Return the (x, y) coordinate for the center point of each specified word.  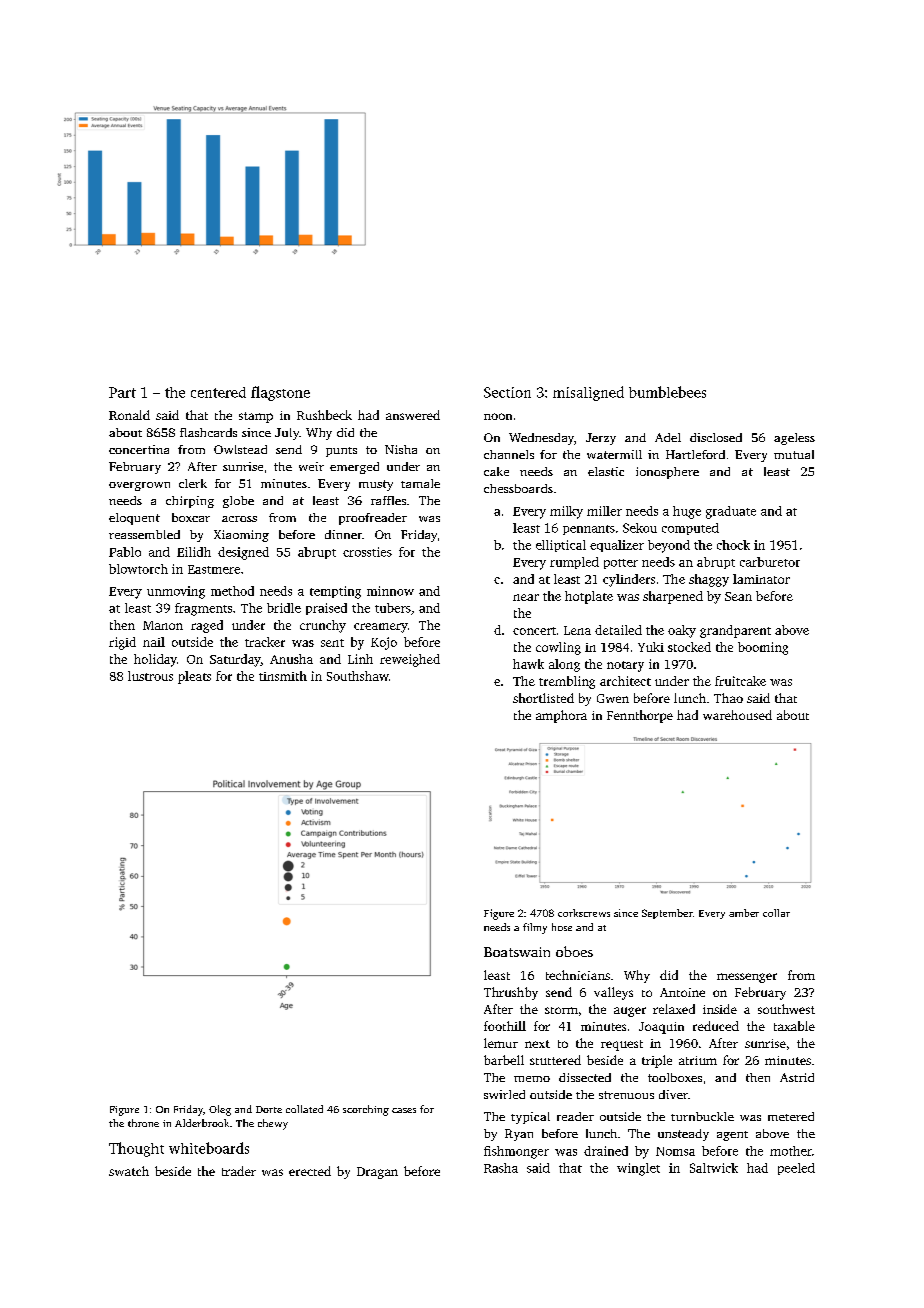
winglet (638, 1169)
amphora (561, 716)
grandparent (735, 631)
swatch (129, 1171)
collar (776, 913)
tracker (265, 642)
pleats (194, 677)
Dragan (377, 1173)
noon (498, 416)
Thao (728, 698)
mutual (794, 454)
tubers (393, 608)
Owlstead (240, 449)
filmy (535, 928)
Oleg (220, 1110)
